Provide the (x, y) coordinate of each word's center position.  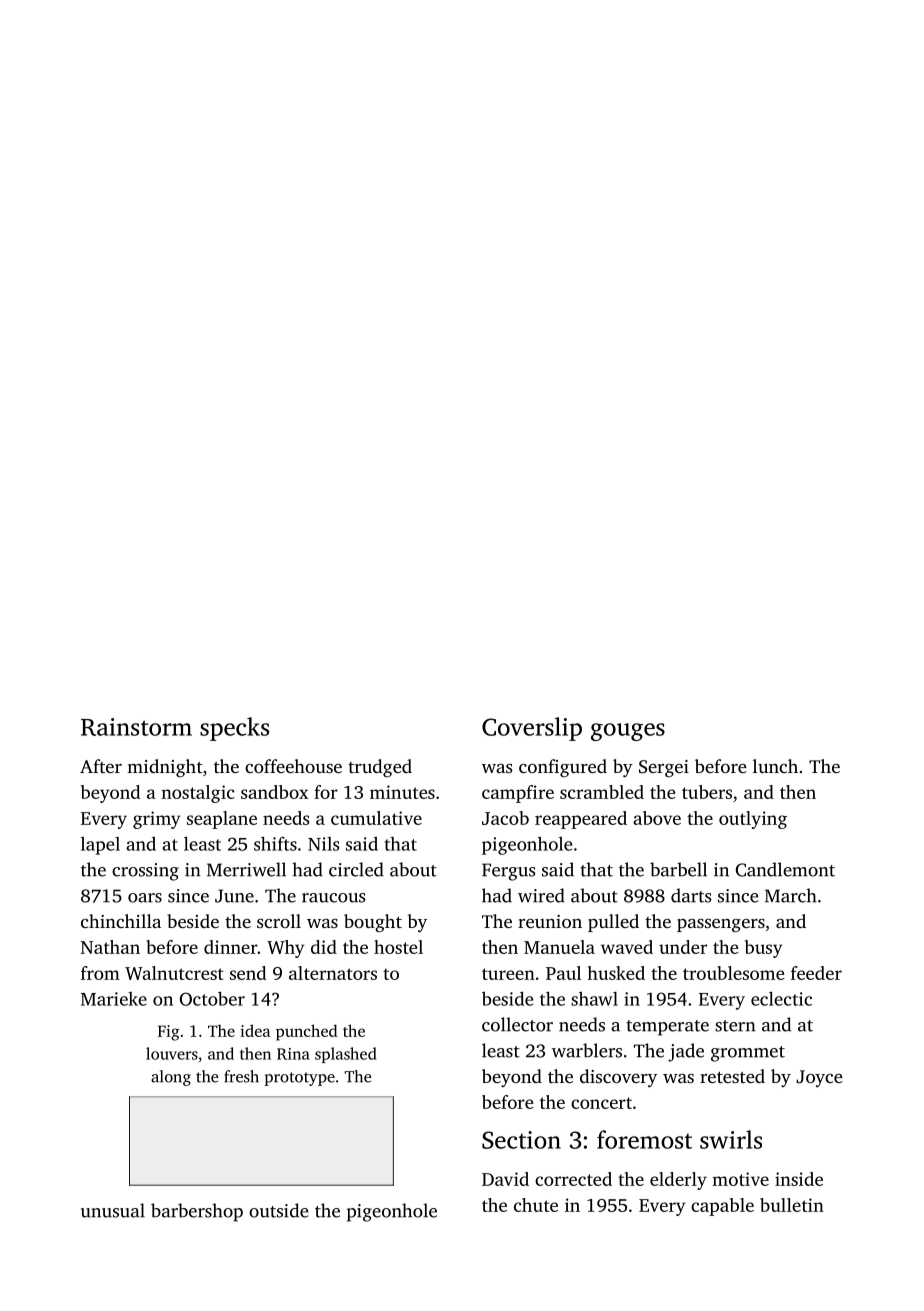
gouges (628, 732)
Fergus (509, 872)
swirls (731, 1139)
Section (521, 1140)
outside (278, 1210)
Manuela (559, 947)
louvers (172, 1053)
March (791, 895)
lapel (100, 845)
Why (285, 949)
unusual (113, 1210)
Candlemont (785, 869)
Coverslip (532, 729)
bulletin (792, 1205)
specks (234, 729)
